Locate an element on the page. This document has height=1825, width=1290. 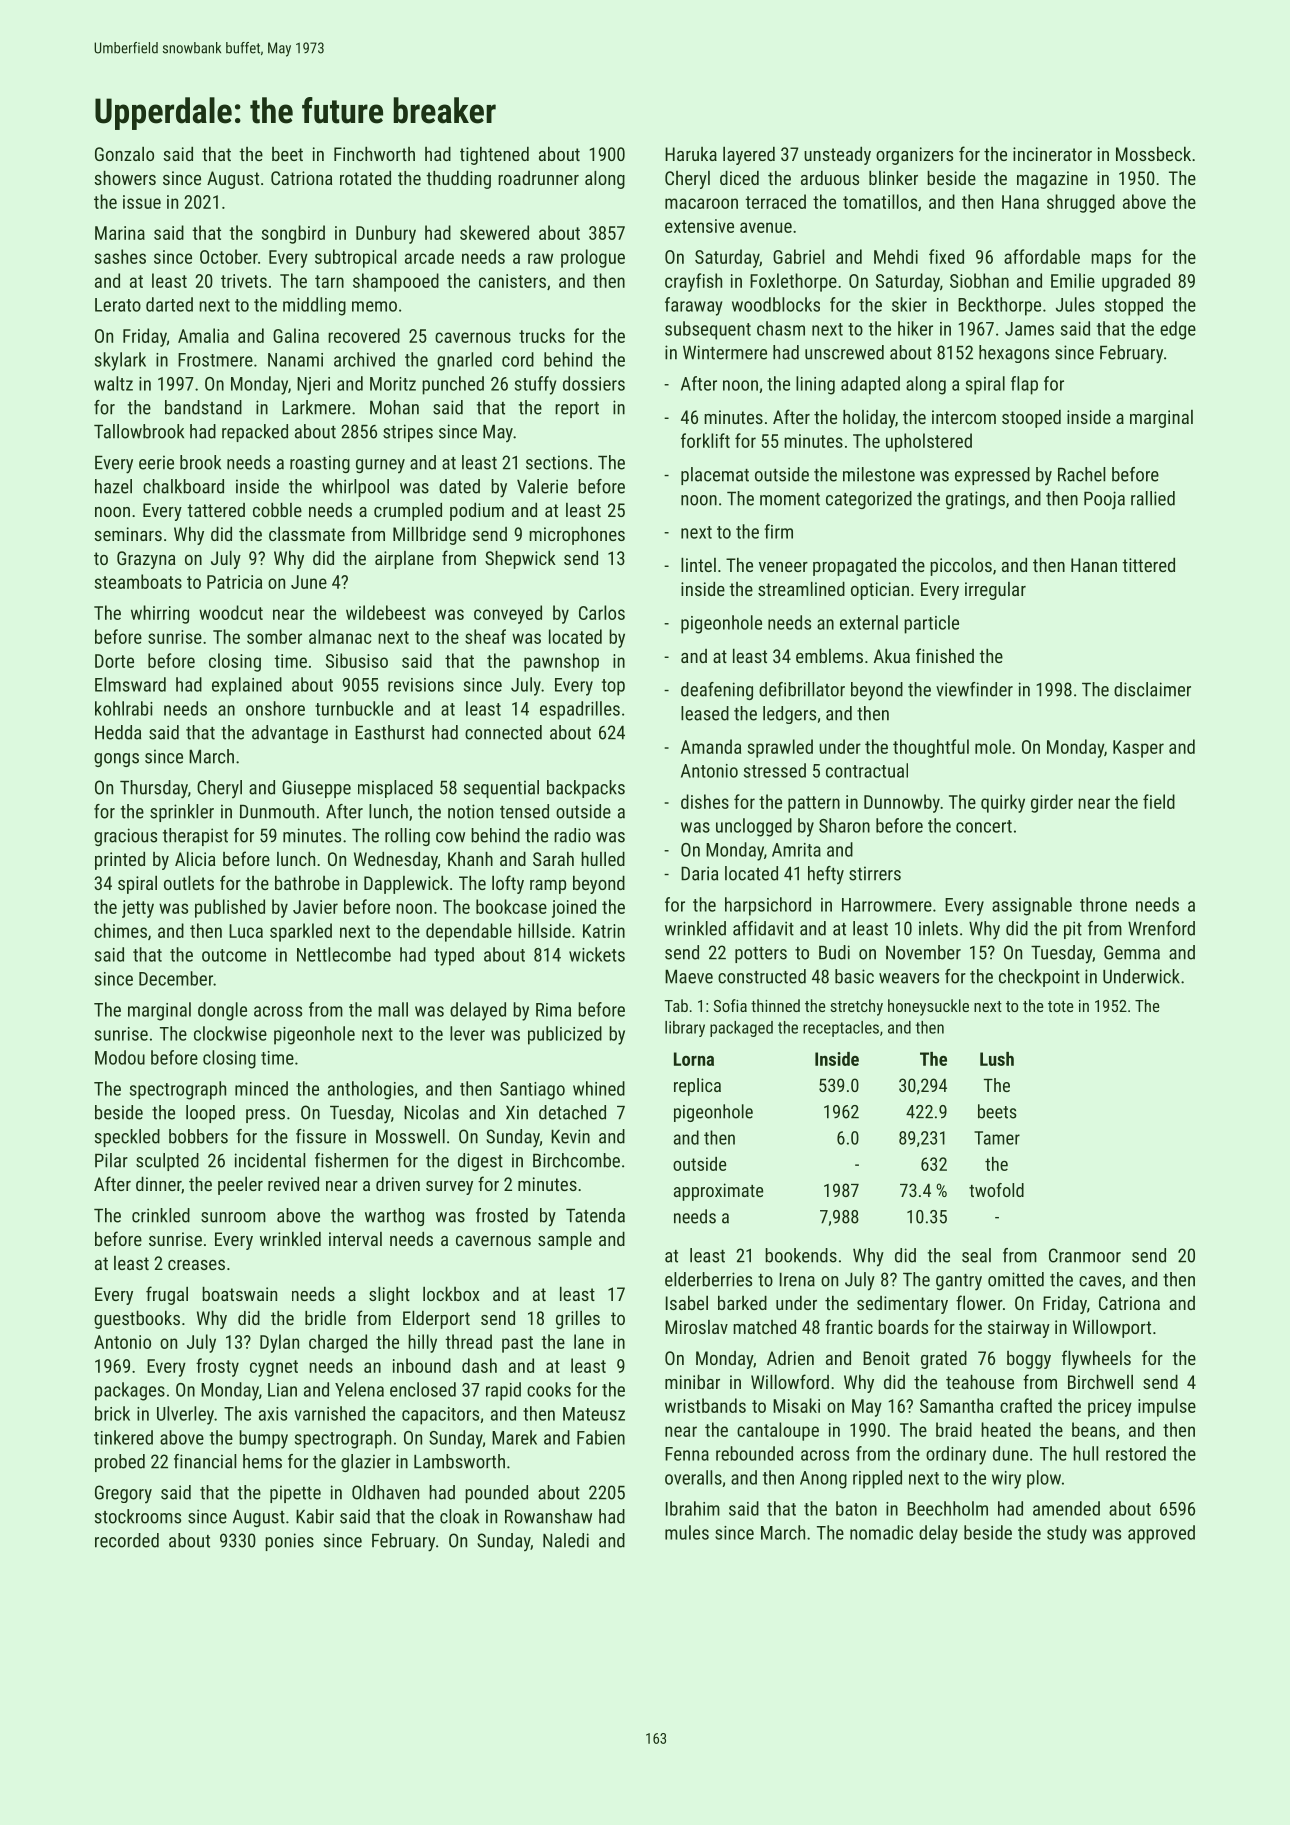
Finchworth is located at coordinates (374, 154).
